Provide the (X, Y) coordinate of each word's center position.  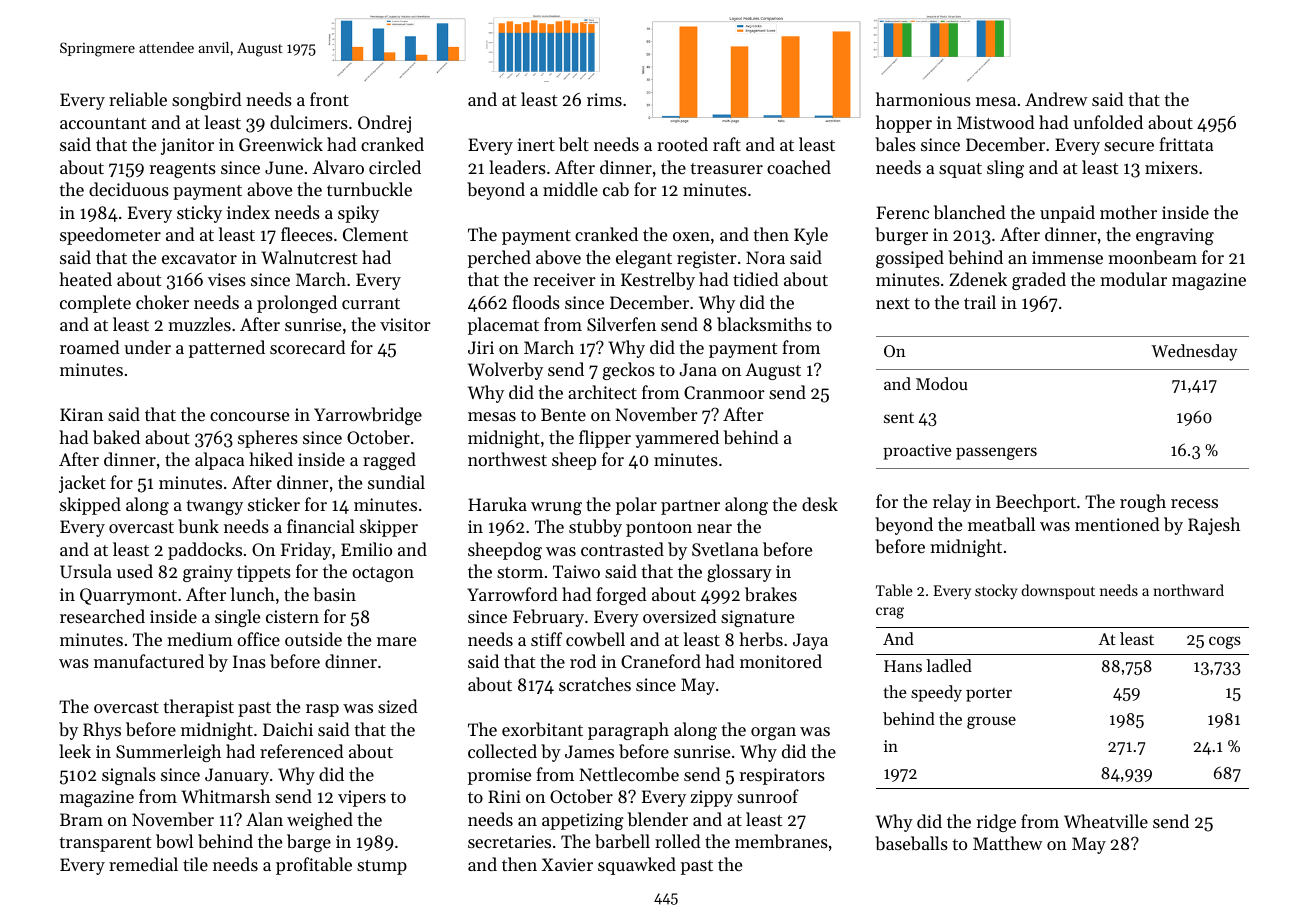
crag (890, 613)
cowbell (595, 639)
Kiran (81, 414)
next (893, 303)
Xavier (567, 864)
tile (195, 864)
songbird (207, 101)
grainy (208, 573)
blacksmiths (764, 324)
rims (604, 99)
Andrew (1056, 99)
